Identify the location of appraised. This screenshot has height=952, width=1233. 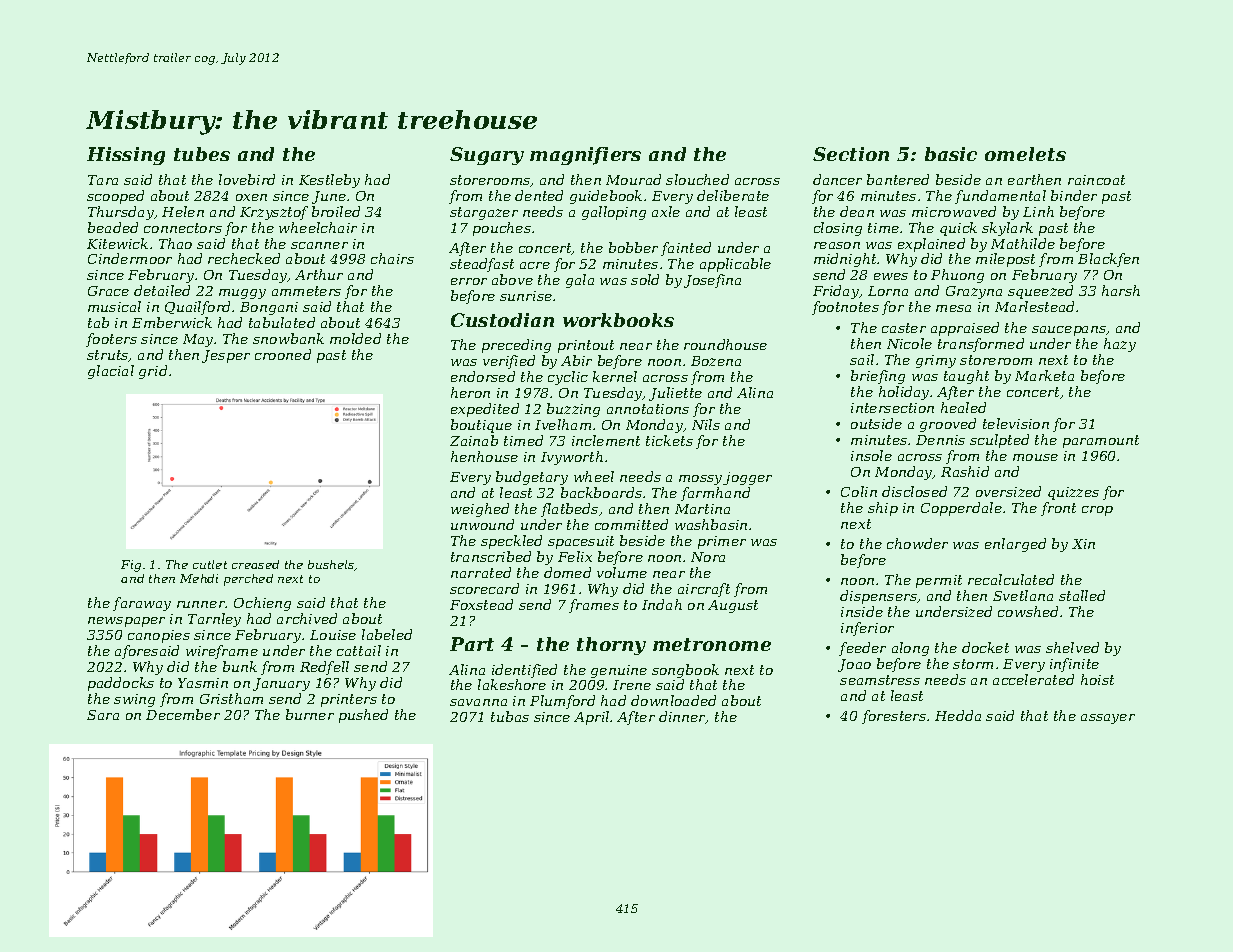
(965, 329).
